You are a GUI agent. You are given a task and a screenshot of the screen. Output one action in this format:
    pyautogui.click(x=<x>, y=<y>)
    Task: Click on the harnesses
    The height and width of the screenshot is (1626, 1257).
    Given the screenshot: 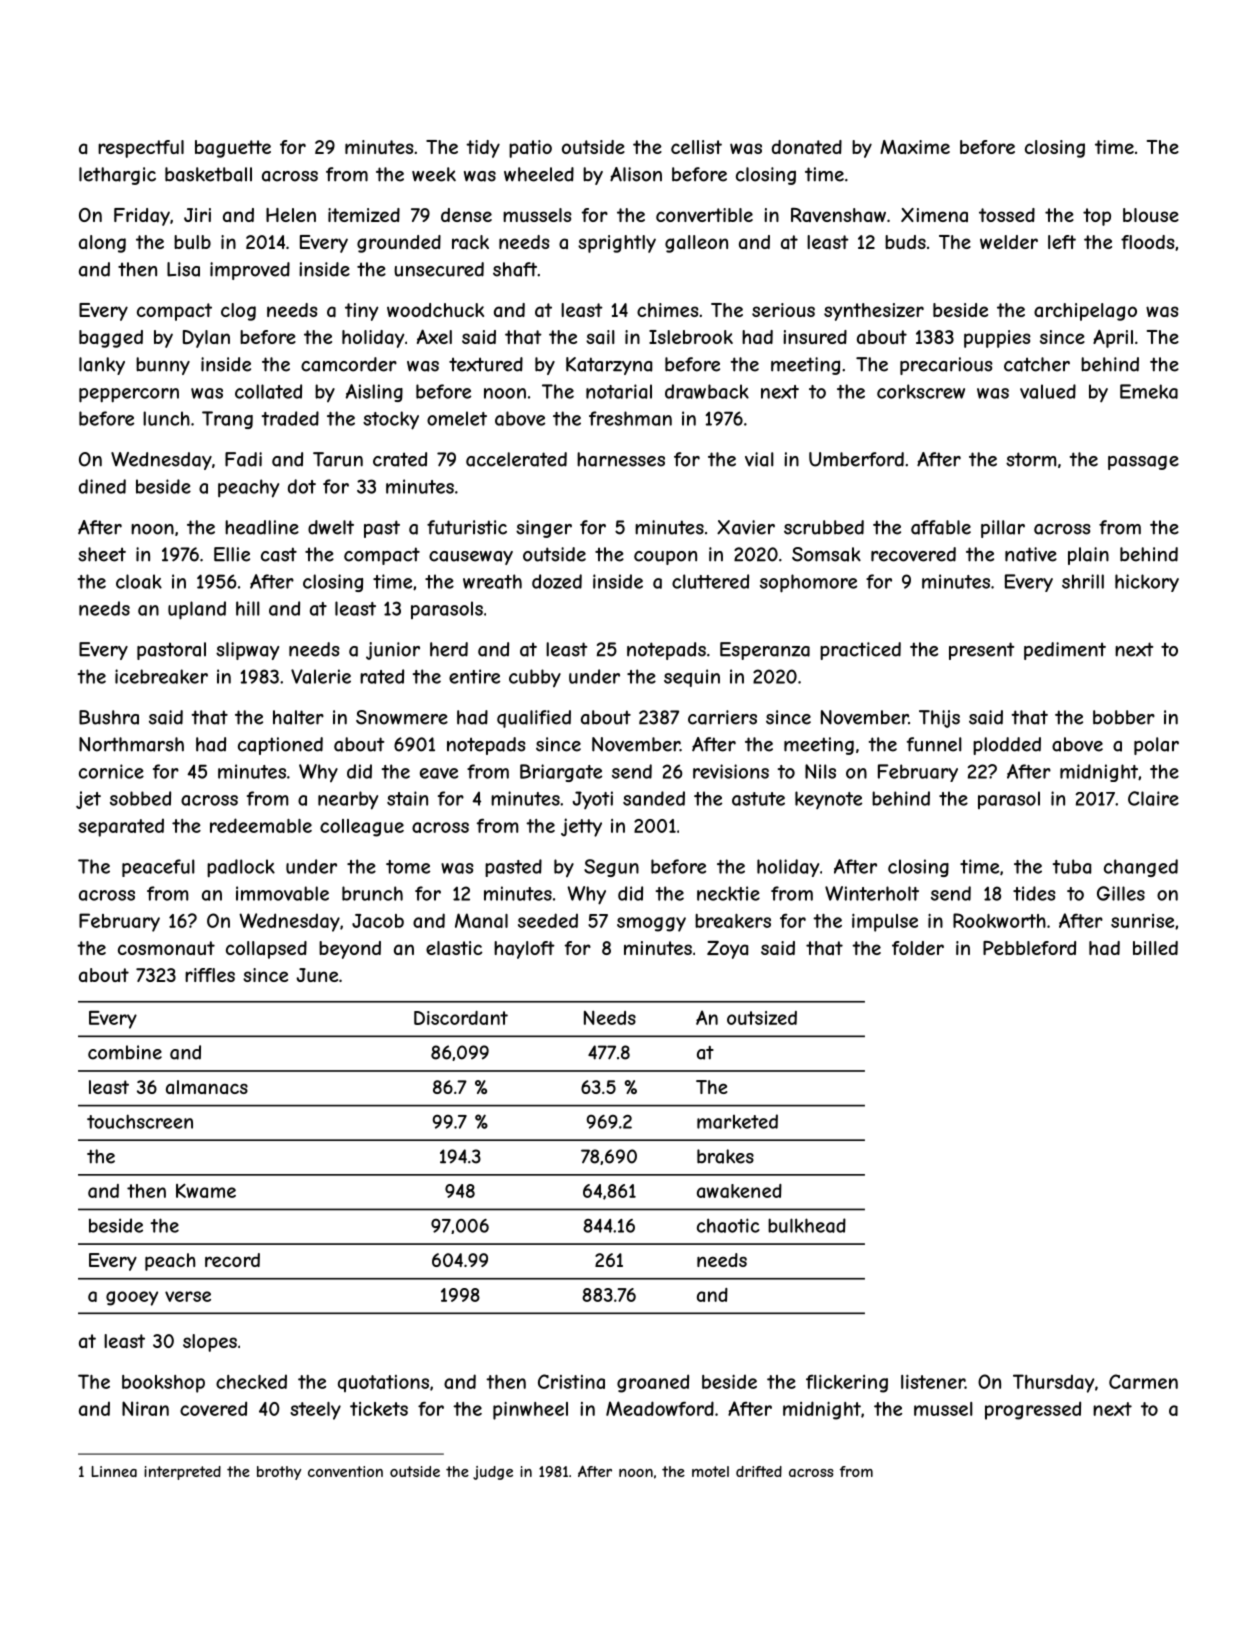 What is the action you would take?
    pyautogui.click(x=621, y=459)
